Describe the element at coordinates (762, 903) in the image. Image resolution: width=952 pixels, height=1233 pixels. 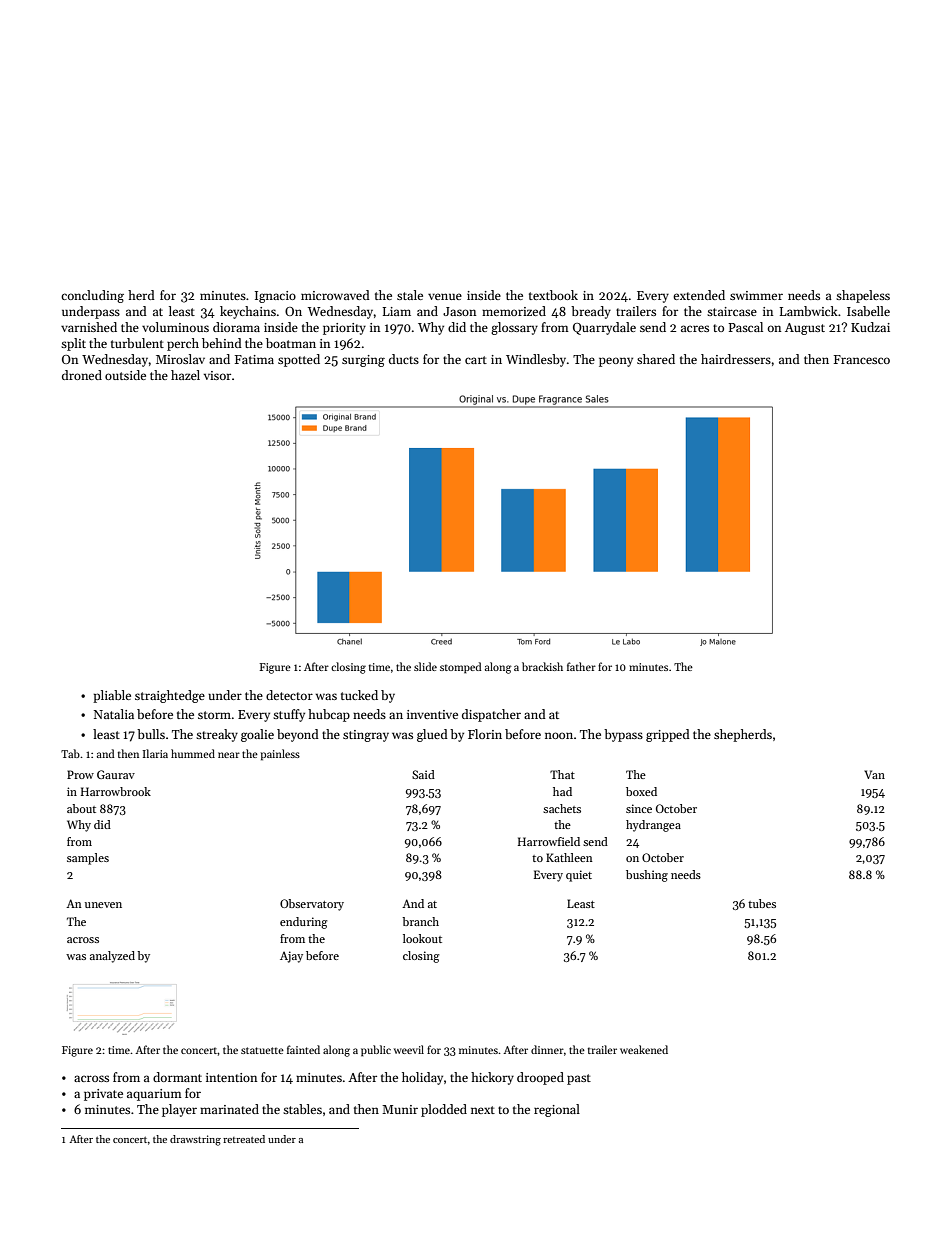
I see `tubes` at that location.
